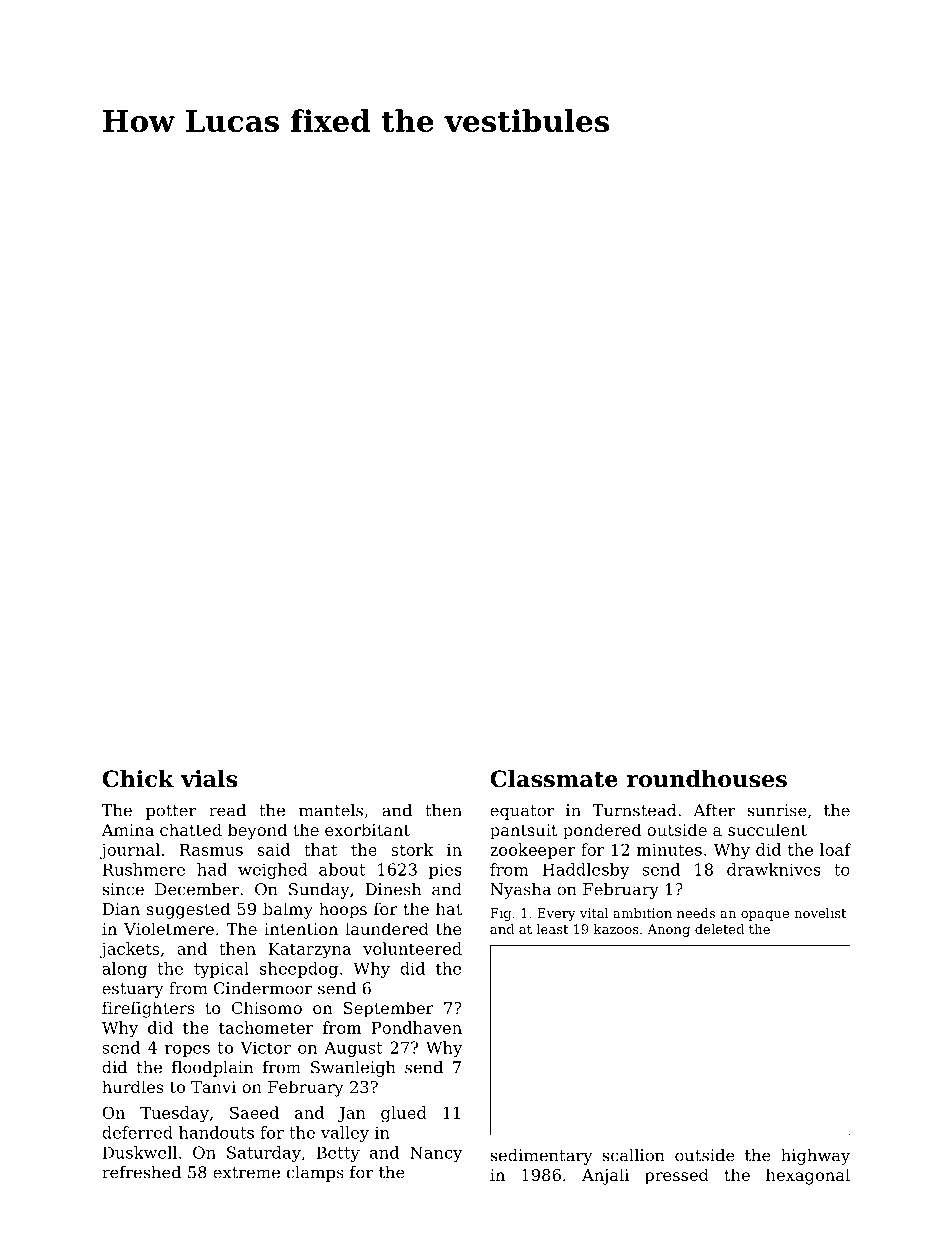 The width and height of the screenshot is (952, 1233). Describe the element at coordinates (554, 779) in the screenshot. I see `Classmate` at that location.
